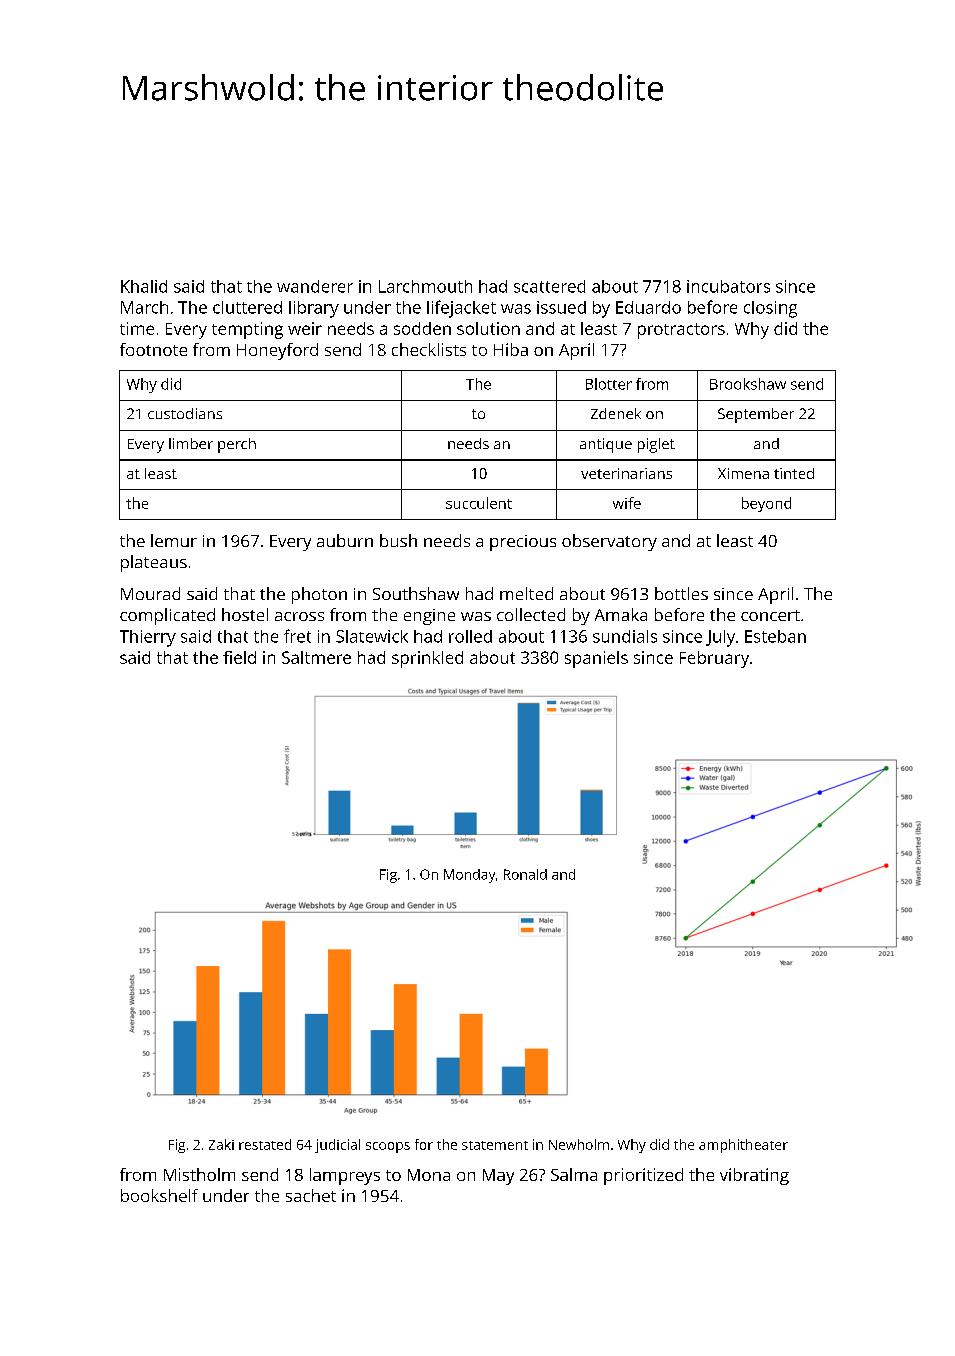 This image has width=955, height=1356. What do you see at coordinates (319, 595) in the image?
I see `photon` at bounding box center [319, 595].
